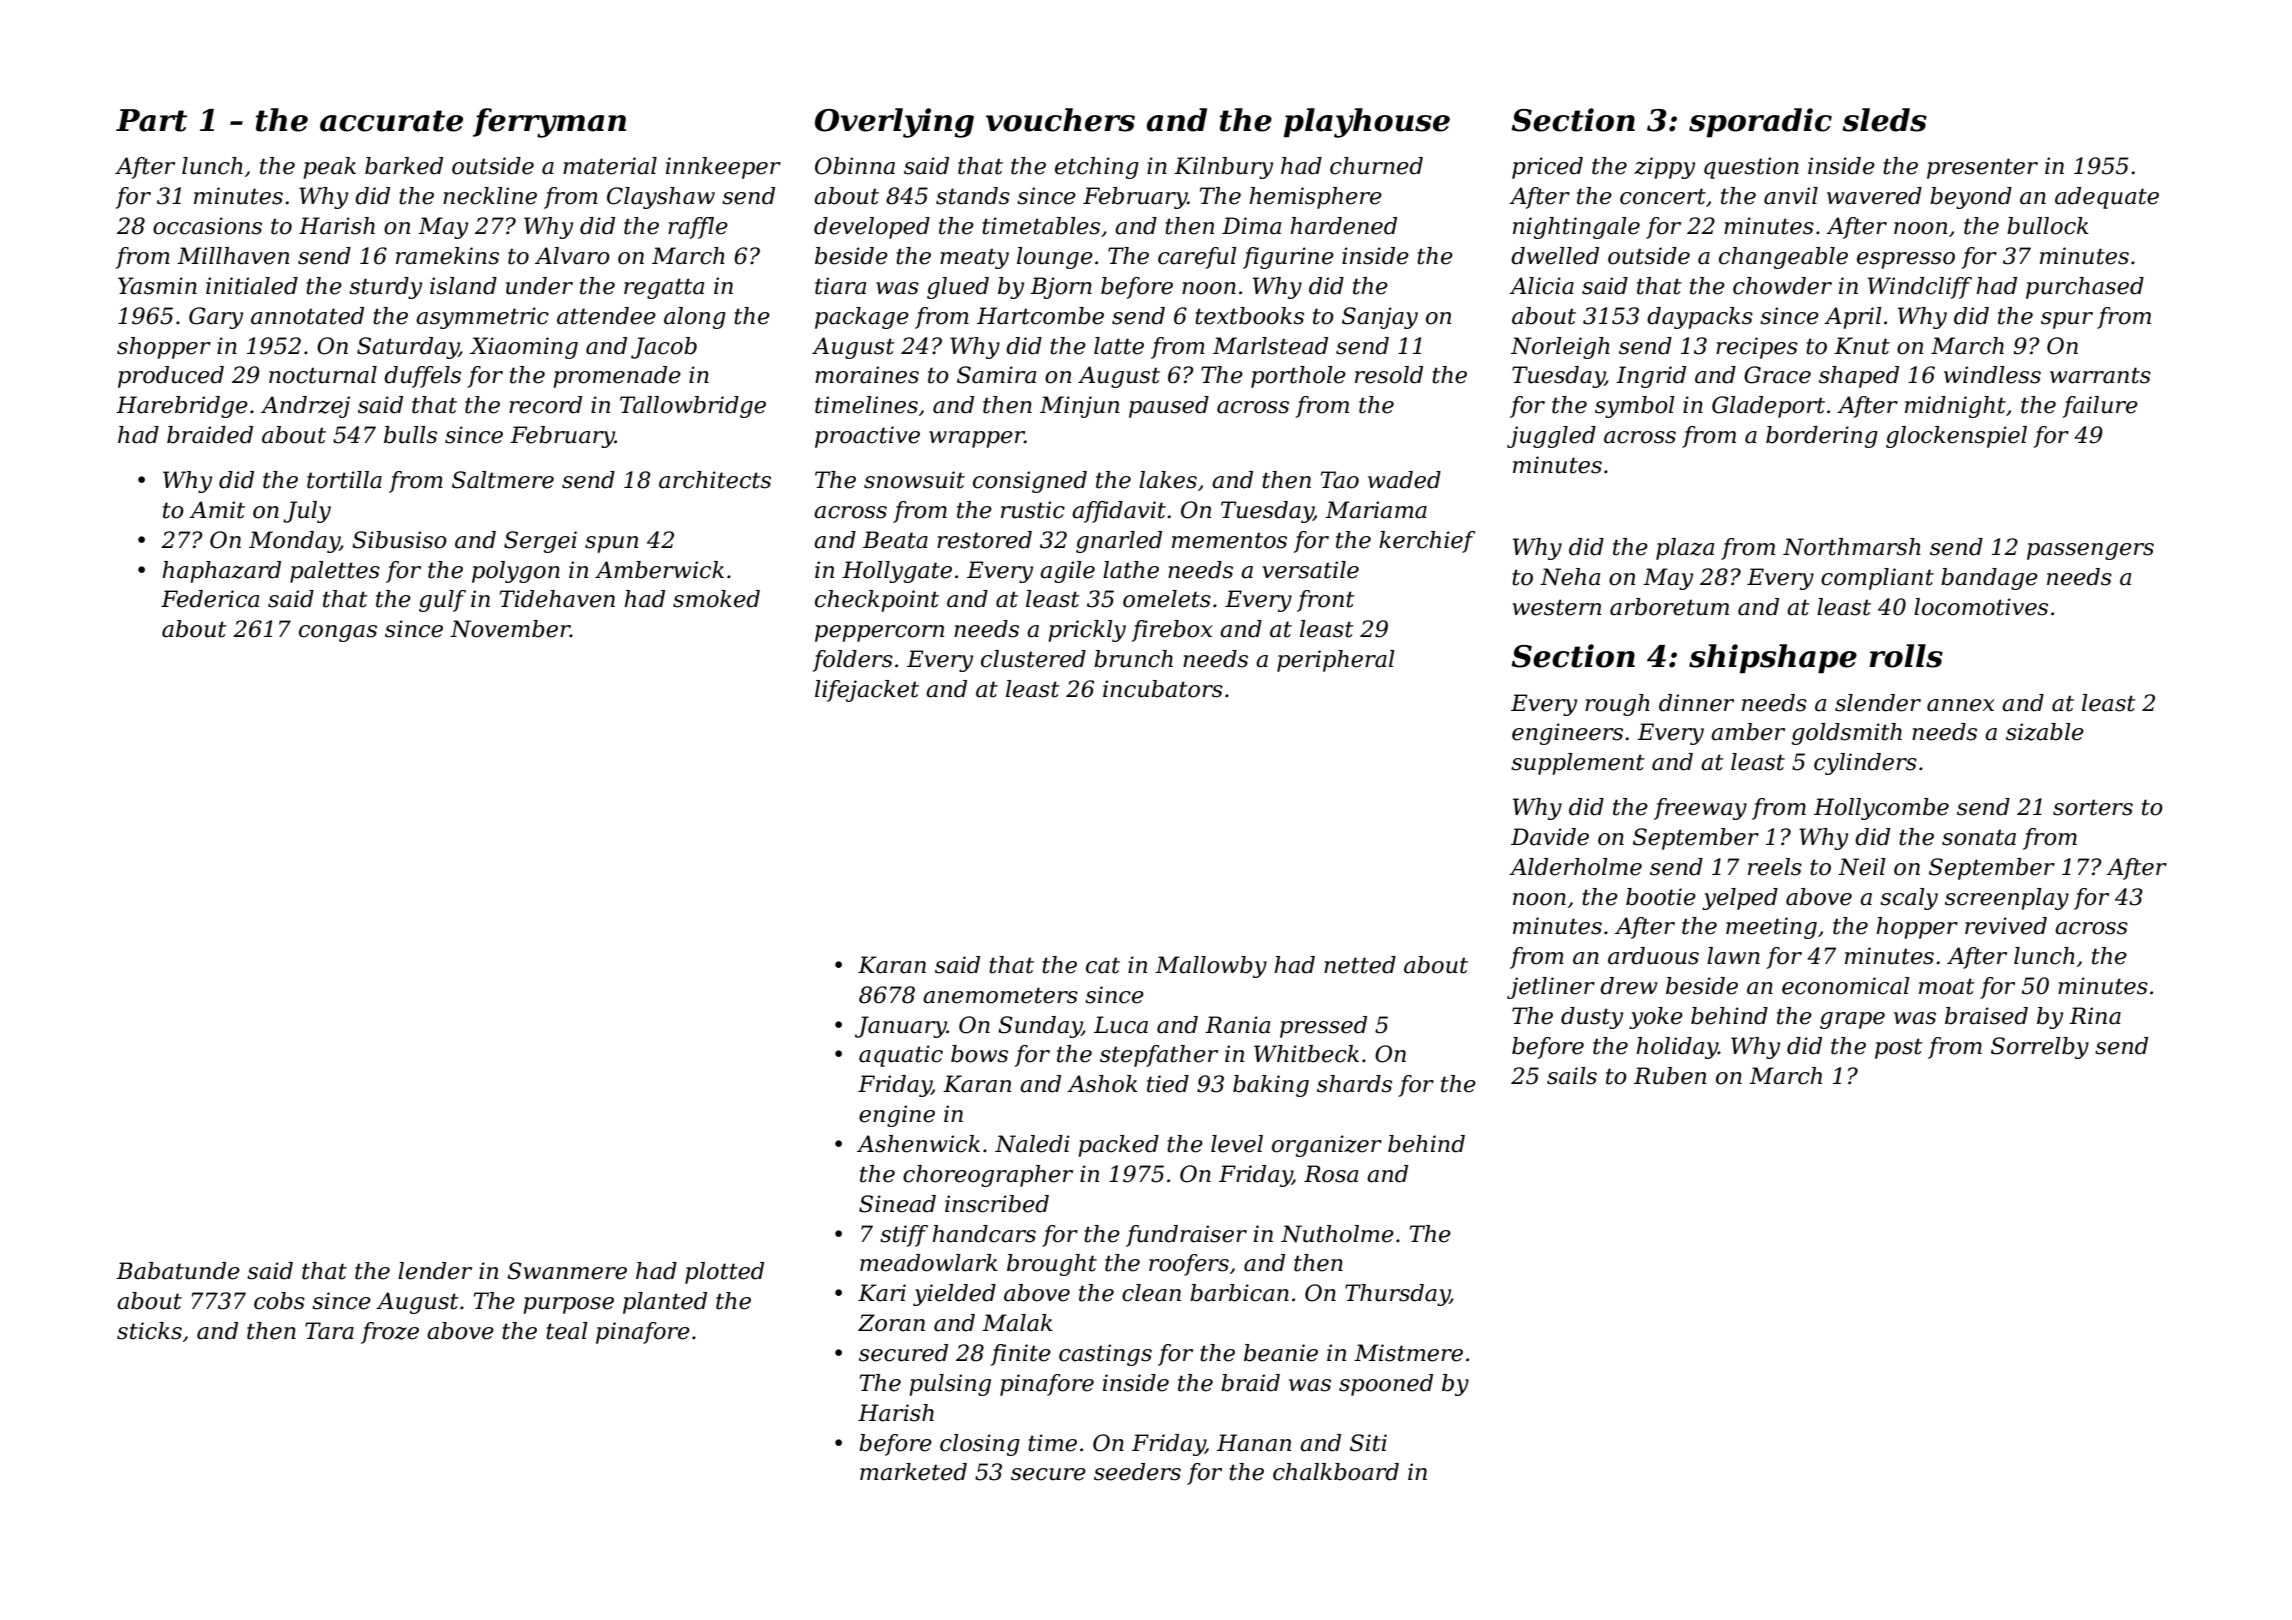 This screenshot has height=1620, width=2292. I want to click on screenplay, so click(2007, 899).
